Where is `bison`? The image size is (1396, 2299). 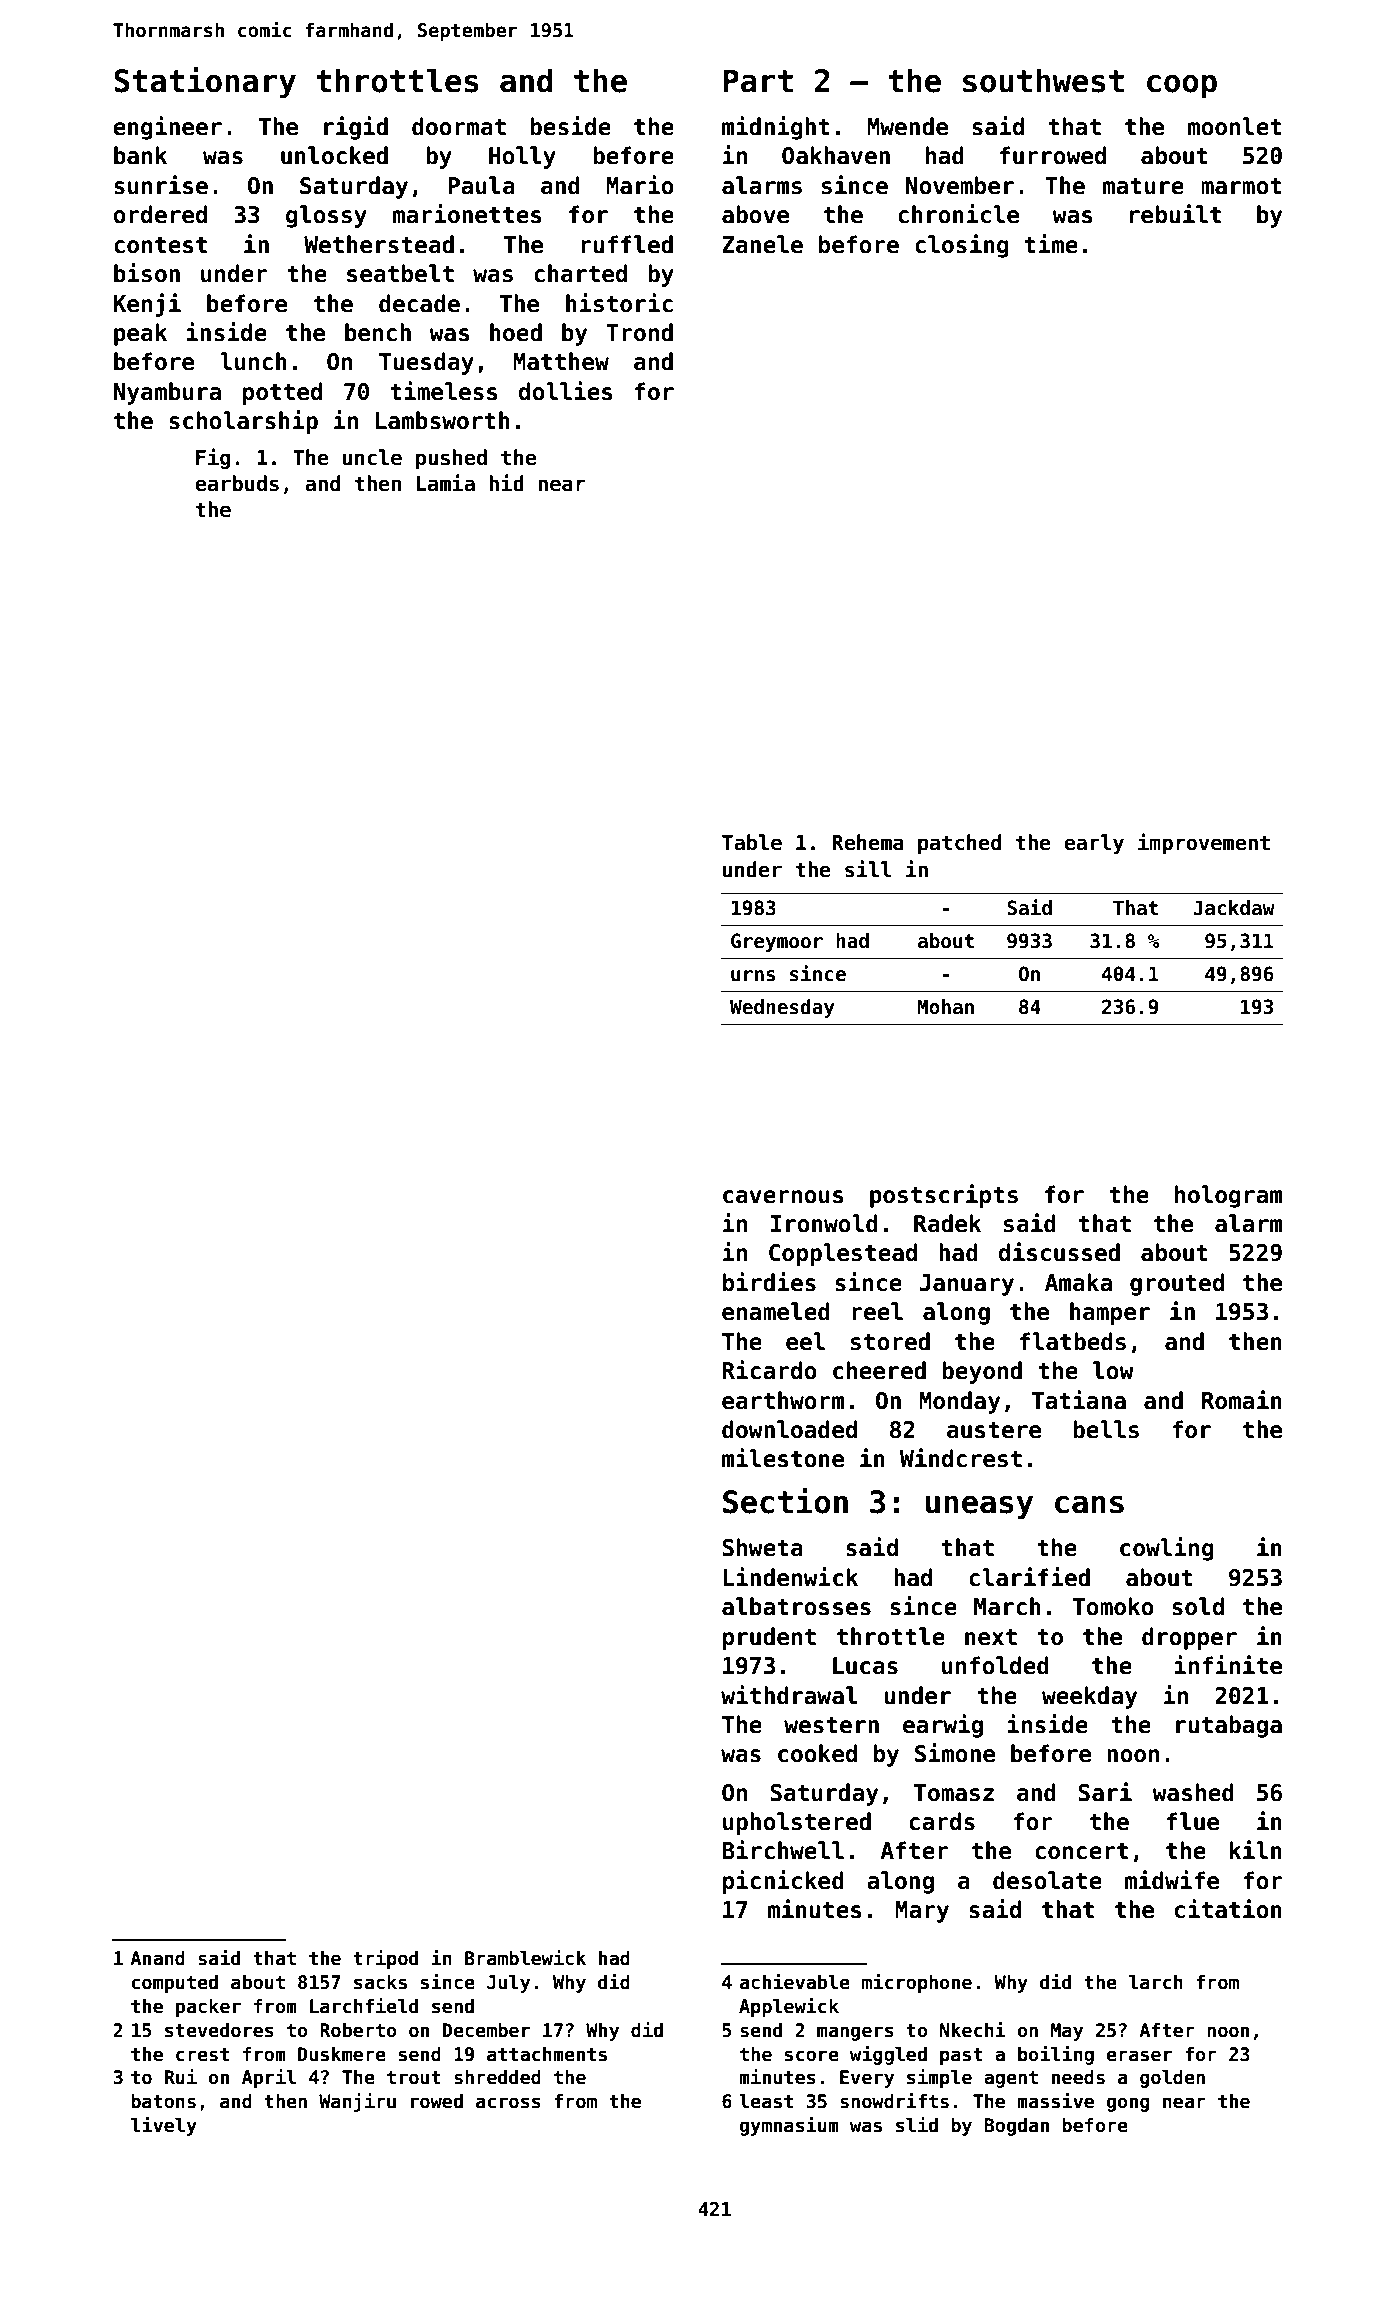 bison is located at coordinates (147, 273).
